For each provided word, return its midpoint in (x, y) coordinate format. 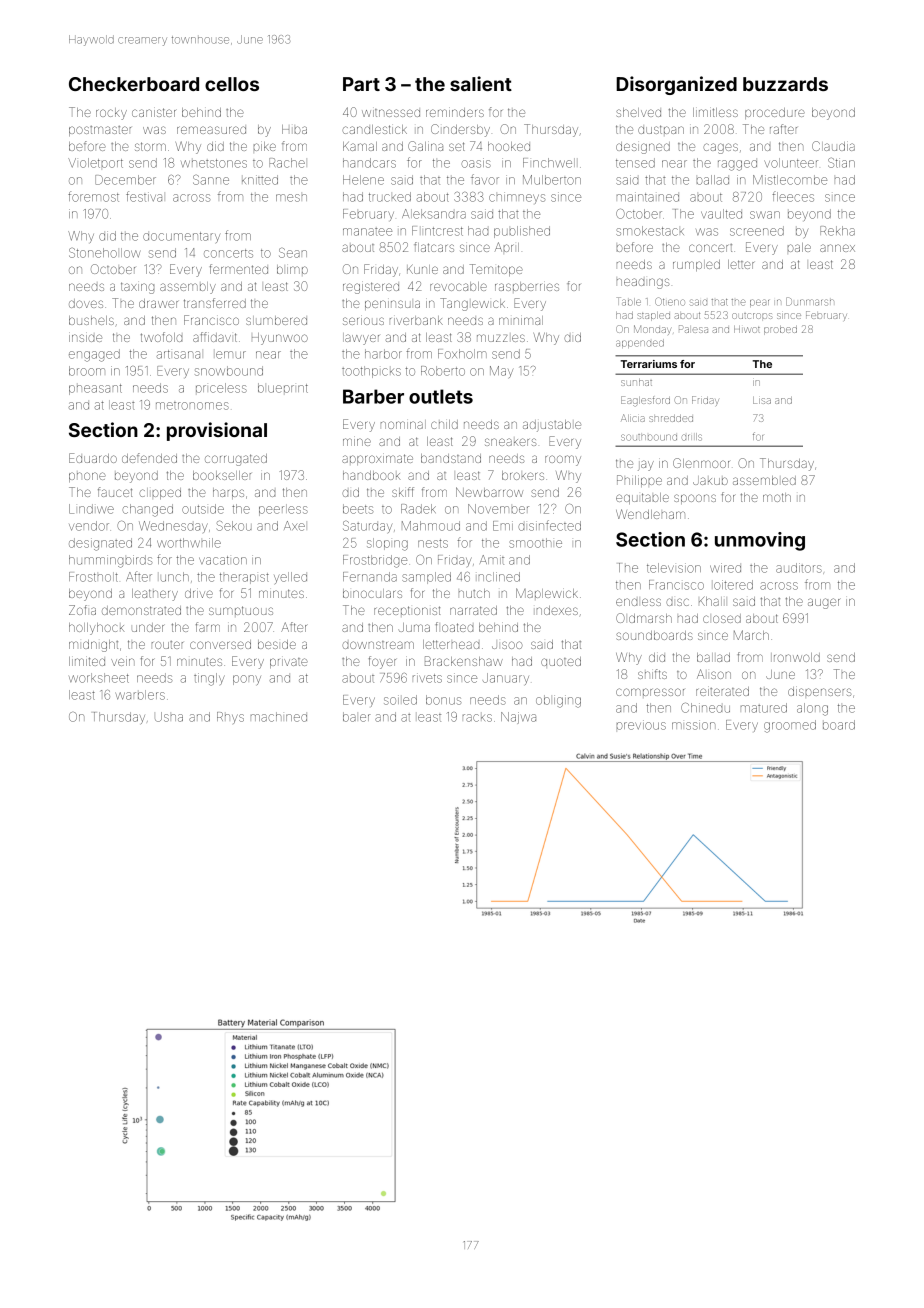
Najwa (518, 718)
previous (641, 725)
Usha (169, 717)
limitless (715, 112)
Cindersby (460, 130)
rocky (111, 114)
